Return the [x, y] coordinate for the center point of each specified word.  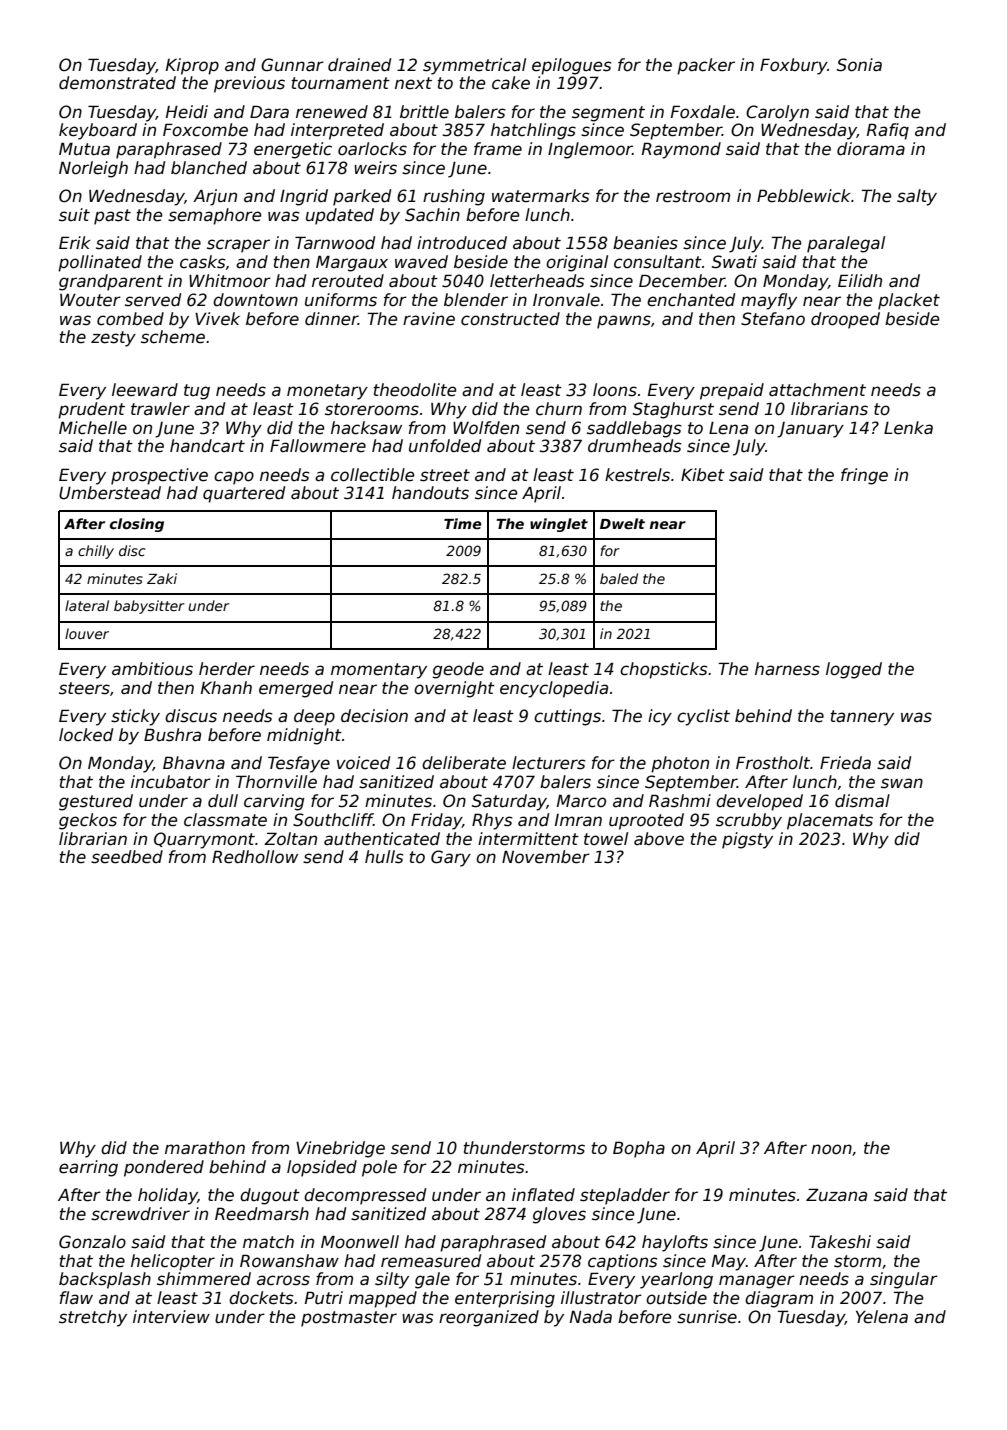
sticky [135, 717]
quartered [244, 494]
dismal [862, 801]
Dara [269, 111]
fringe [864, 476]
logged [854, 670]
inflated [543, 1195]
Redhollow [255, 857]
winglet [559, 525]
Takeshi [840, 1242]
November [546, 857]
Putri [324, 1297]
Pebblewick [804, 196]
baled [619, 578]
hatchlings [533, 131]
